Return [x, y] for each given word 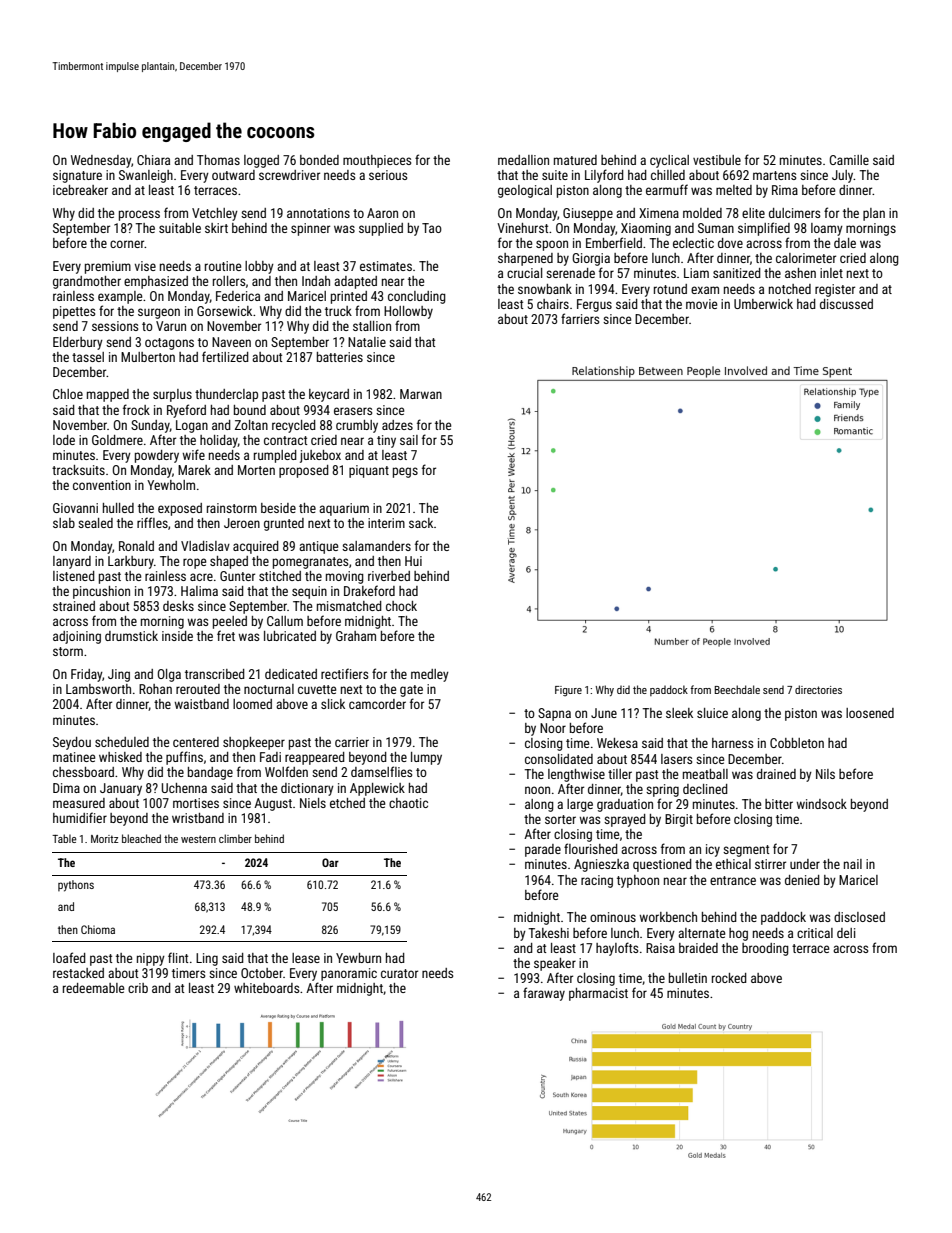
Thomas [218, 160]
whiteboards [266, 988]
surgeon [159, 313]
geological [525, 191]
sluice [712, 713]
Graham [356, 636]
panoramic [349, 974]
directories [818, 689]
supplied [381, 229]
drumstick [131, 636]
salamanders [376, 546]
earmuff [667, 189]
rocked [729, 978]
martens [774, 175]
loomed [252, 704]
